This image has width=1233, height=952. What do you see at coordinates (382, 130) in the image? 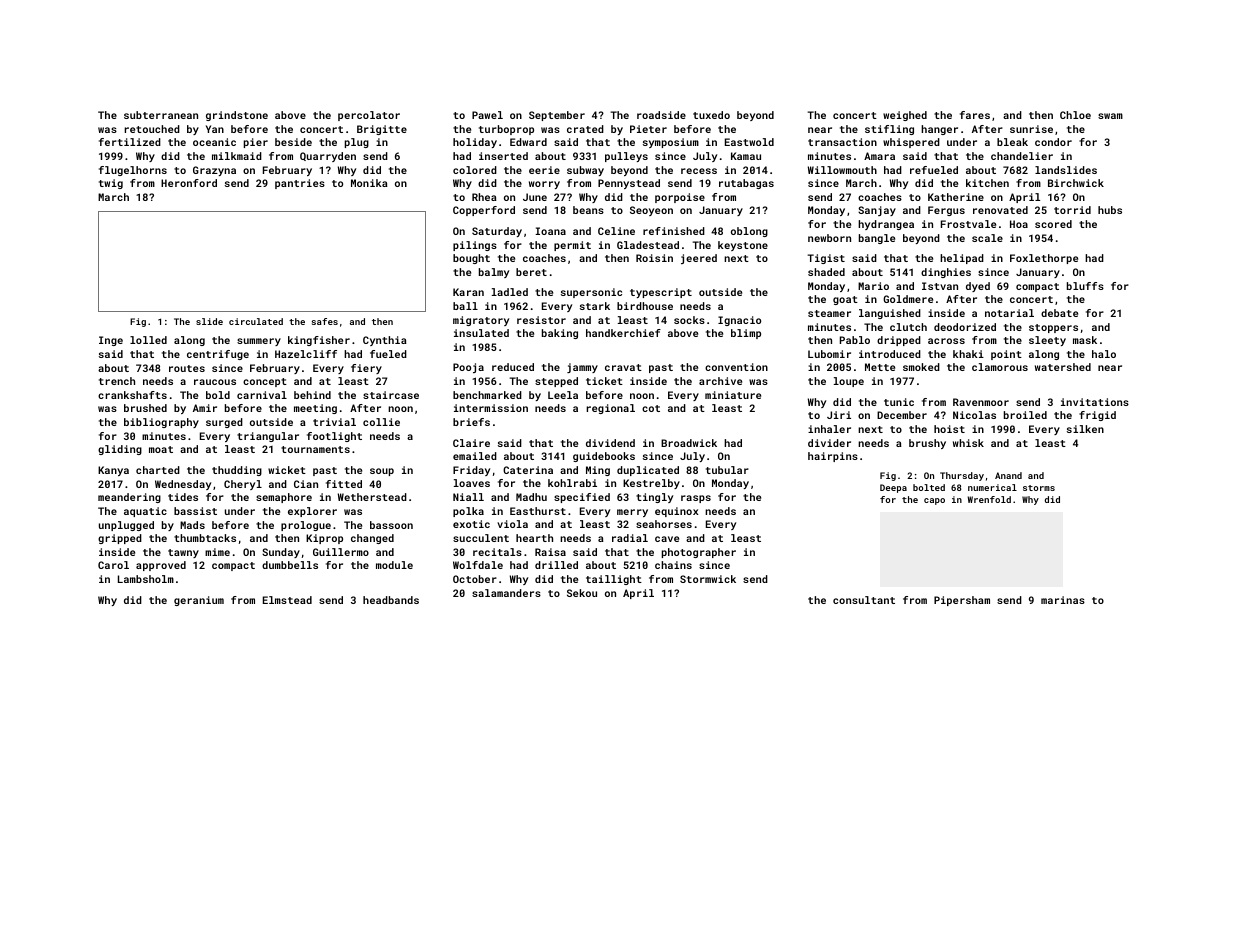
I see `Brigitte` at bounding box center [382, 130].
